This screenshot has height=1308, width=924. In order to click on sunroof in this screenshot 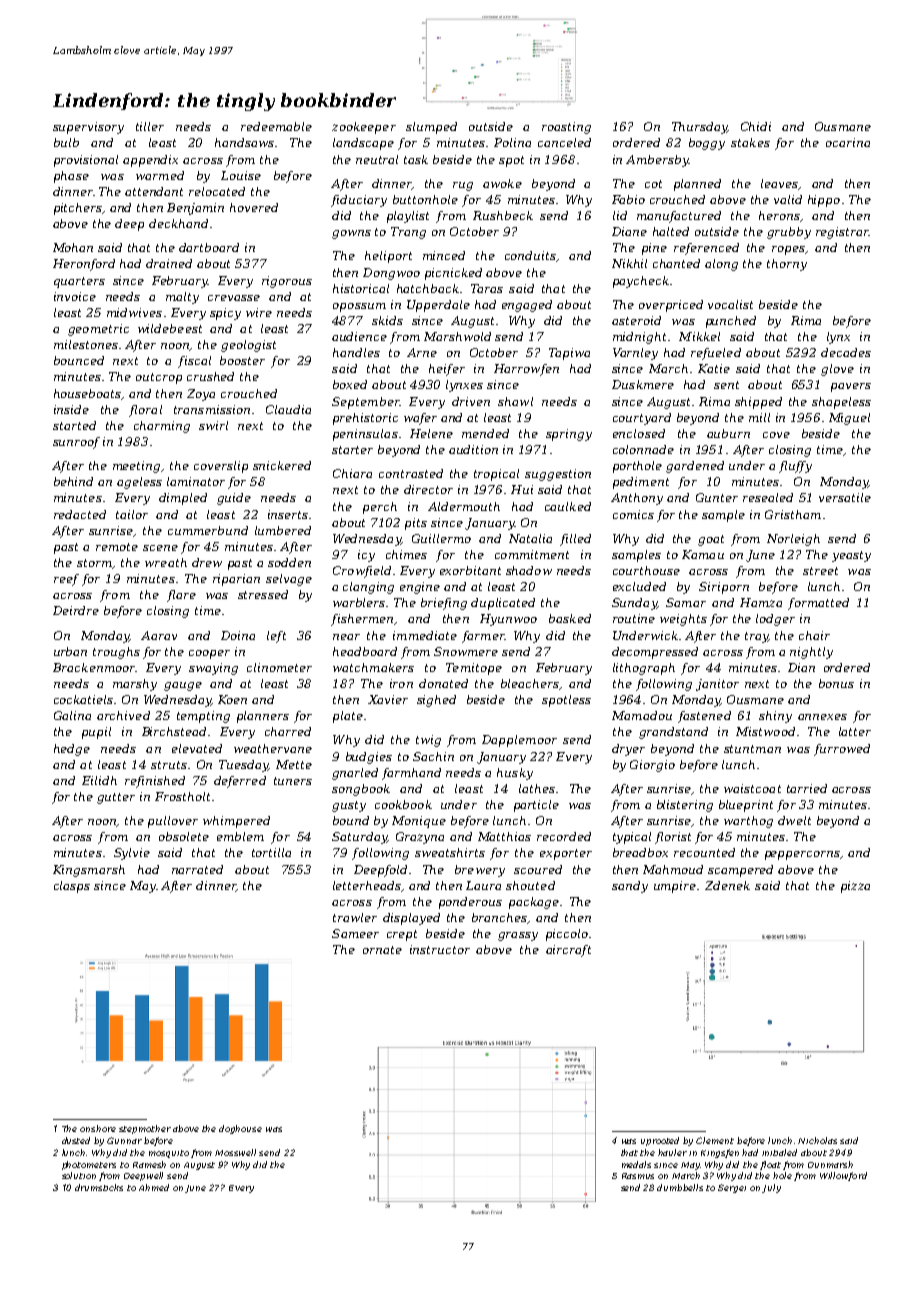, I will do `click(76, 443)`.
